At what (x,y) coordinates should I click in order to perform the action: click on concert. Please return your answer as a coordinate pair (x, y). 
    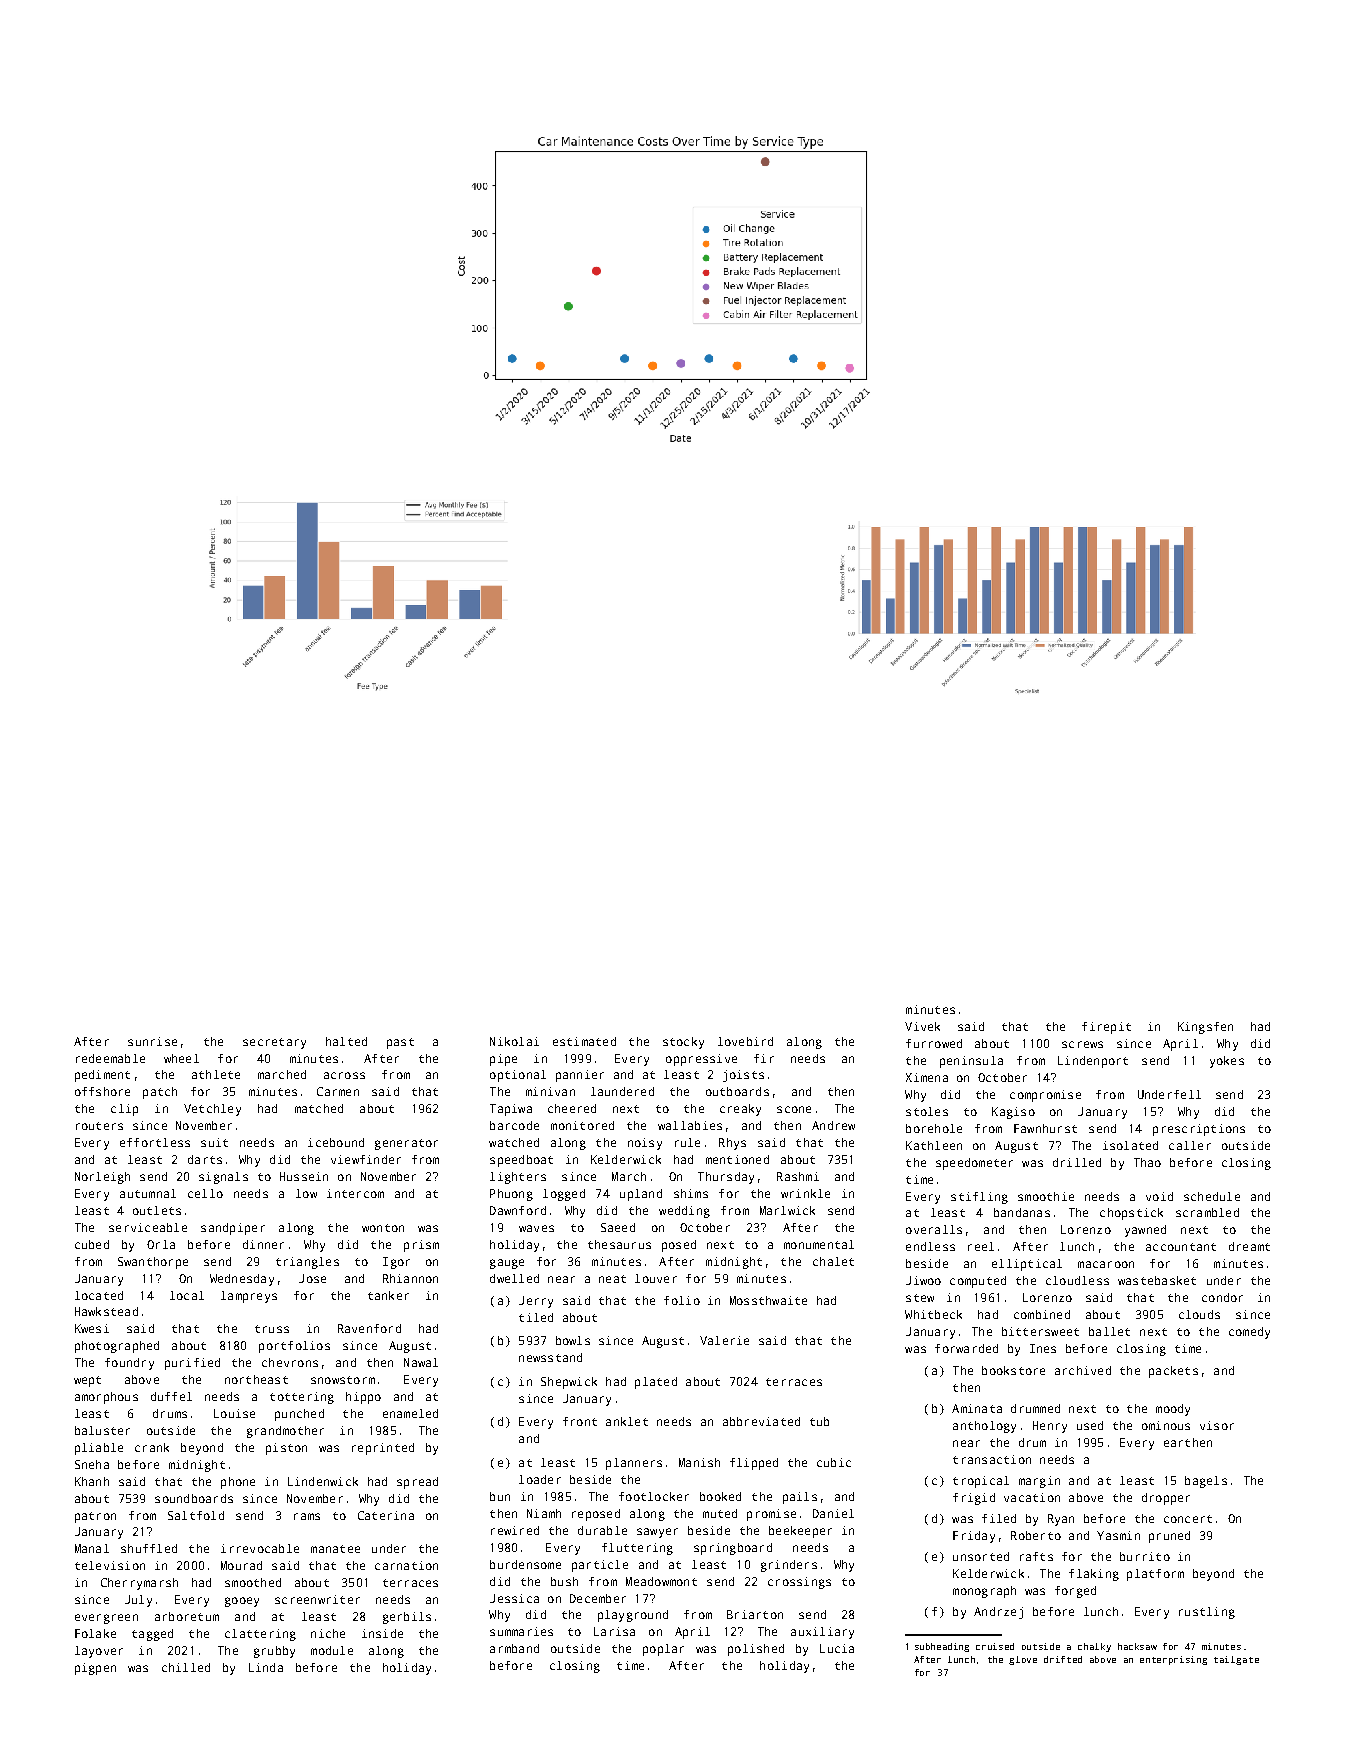
    Looking at the image, I should click on (1188, 1519).
